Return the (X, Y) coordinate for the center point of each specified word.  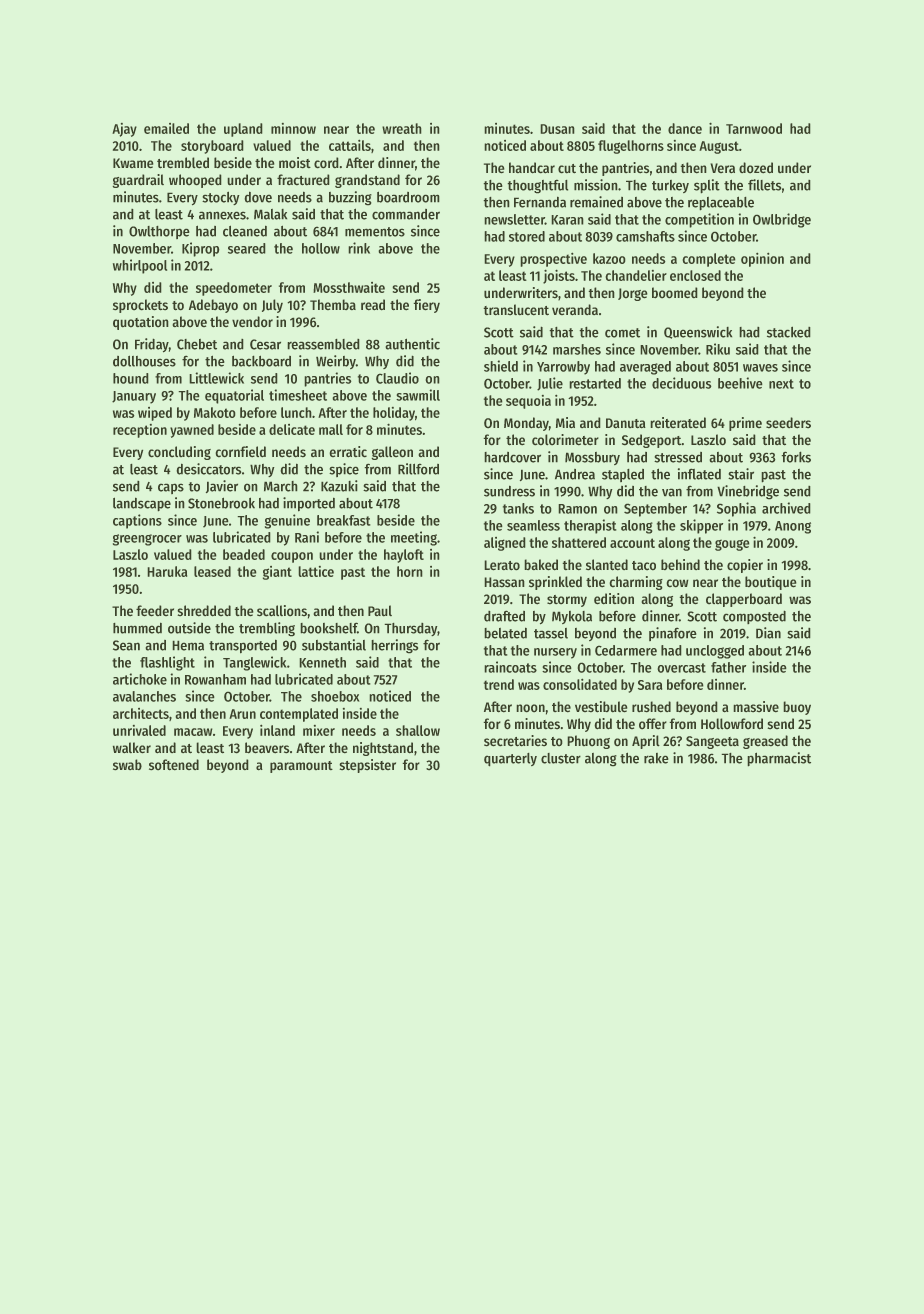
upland (243, 130)
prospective (554, 260)
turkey (670, 186)
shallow (418, 730)
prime (745, 424)
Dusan (557, 129)
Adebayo (213, 306)
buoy (797, 708)
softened (174, 764)
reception (140, 431)
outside (189, 628)
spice (344, 470)
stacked (788, 332)
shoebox (335, 696)
